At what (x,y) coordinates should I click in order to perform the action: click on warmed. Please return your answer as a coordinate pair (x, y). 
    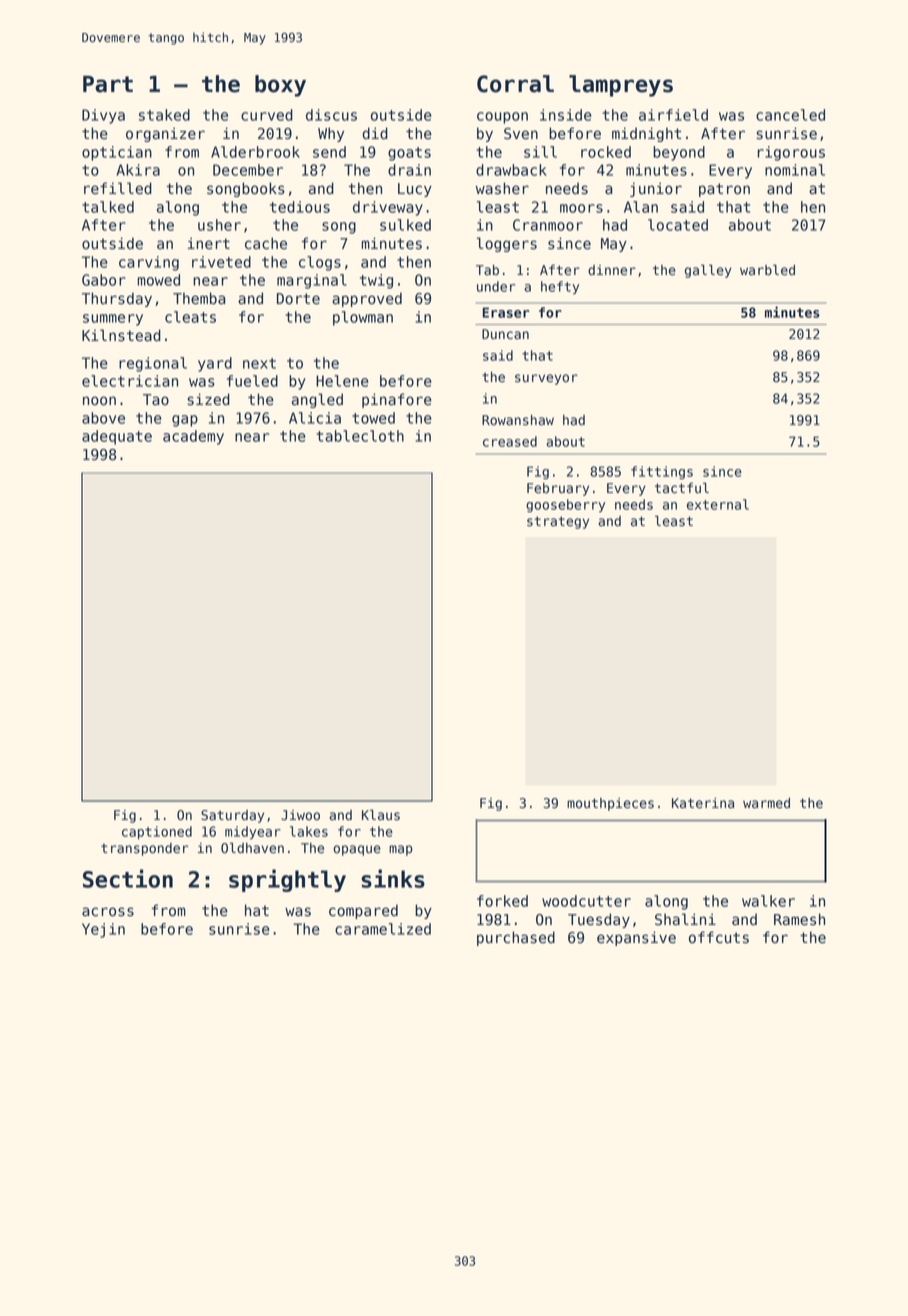
    Looking at the image, I should click on (766, 803).
